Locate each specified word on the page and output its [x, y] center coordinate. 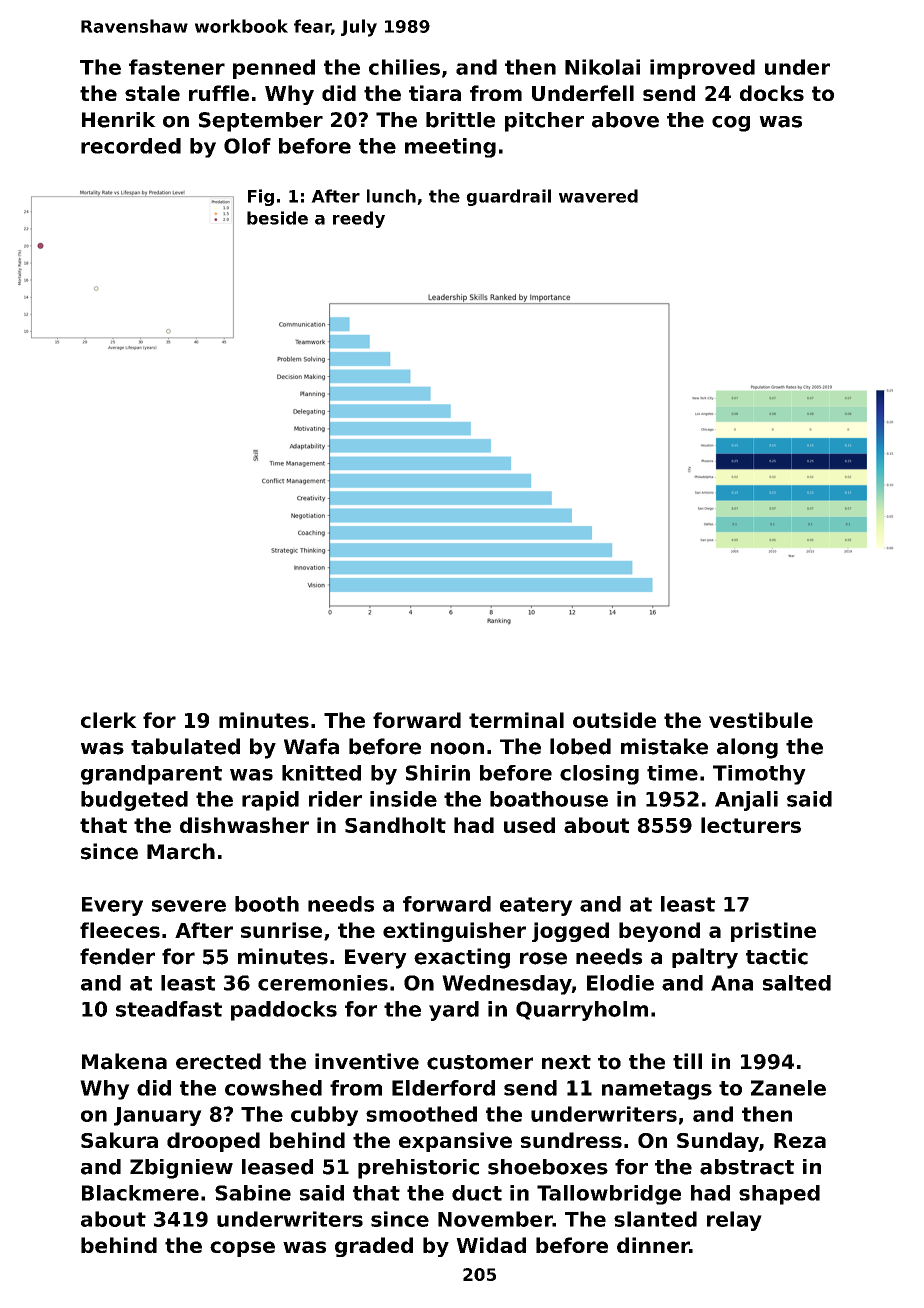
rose [543, 958]
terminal [516, 720]
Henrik [119, 120]
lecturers [751, 825]
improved [702, 69]
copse [242, 1249]
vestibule [761, 720]
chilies [404, 67]
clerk [109, 720]
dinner [653, 1245]
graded [374, 1247]
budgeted [134, 801]
